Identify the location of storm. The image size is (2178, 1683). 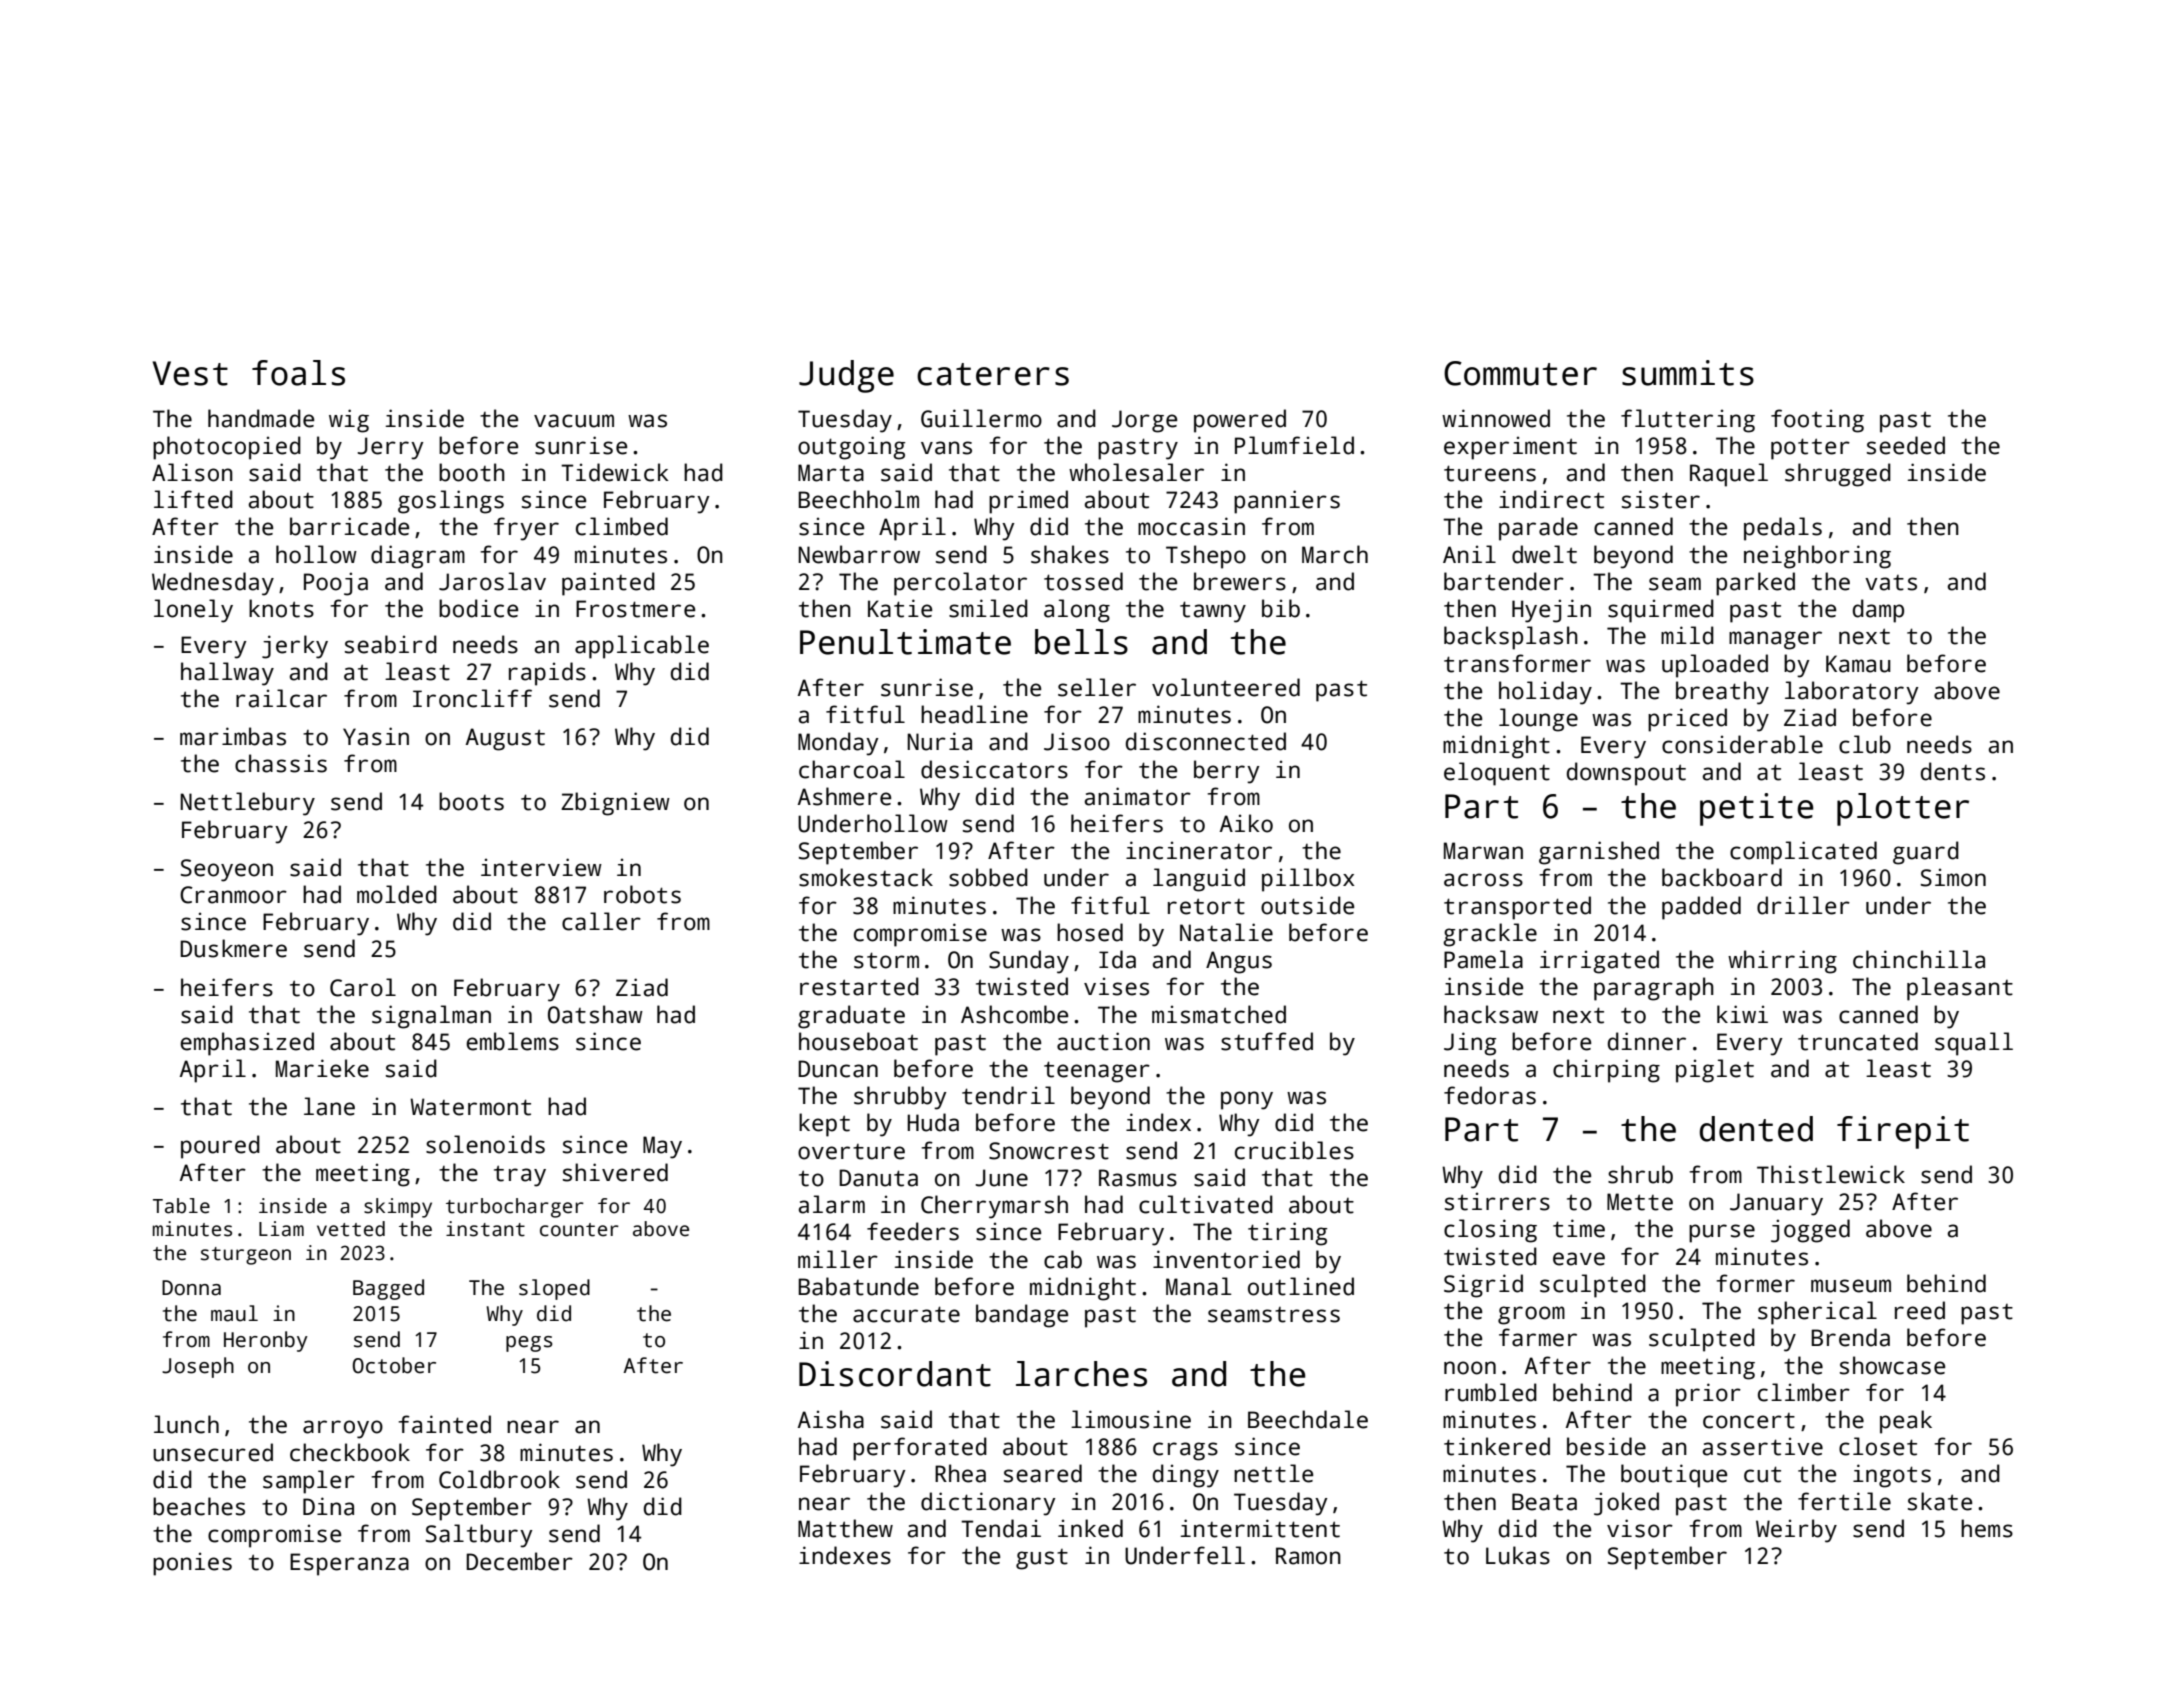
(886, 960).
